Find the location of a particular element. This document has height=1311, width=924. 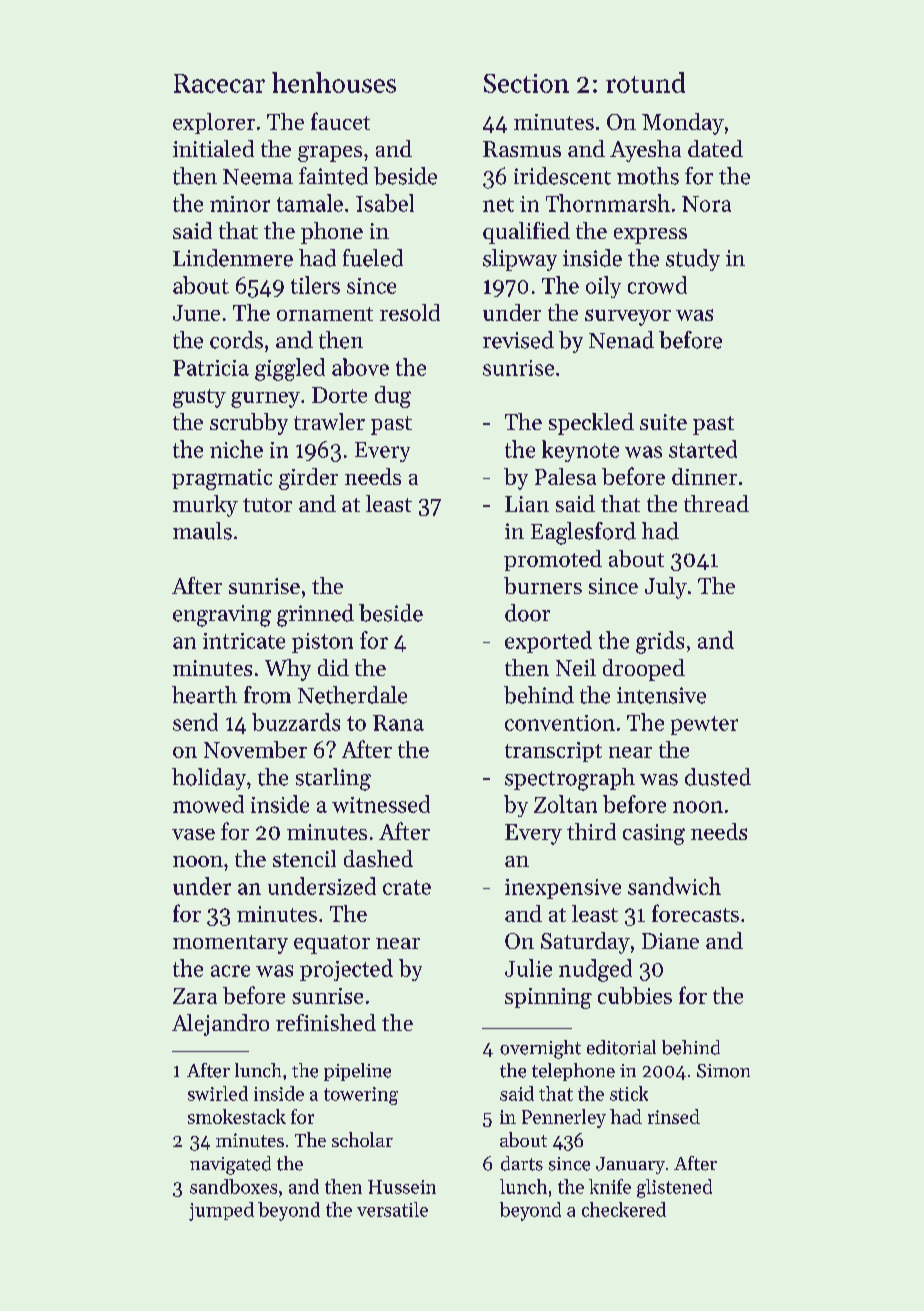

Racecar is located at coordinates (219, 83).
